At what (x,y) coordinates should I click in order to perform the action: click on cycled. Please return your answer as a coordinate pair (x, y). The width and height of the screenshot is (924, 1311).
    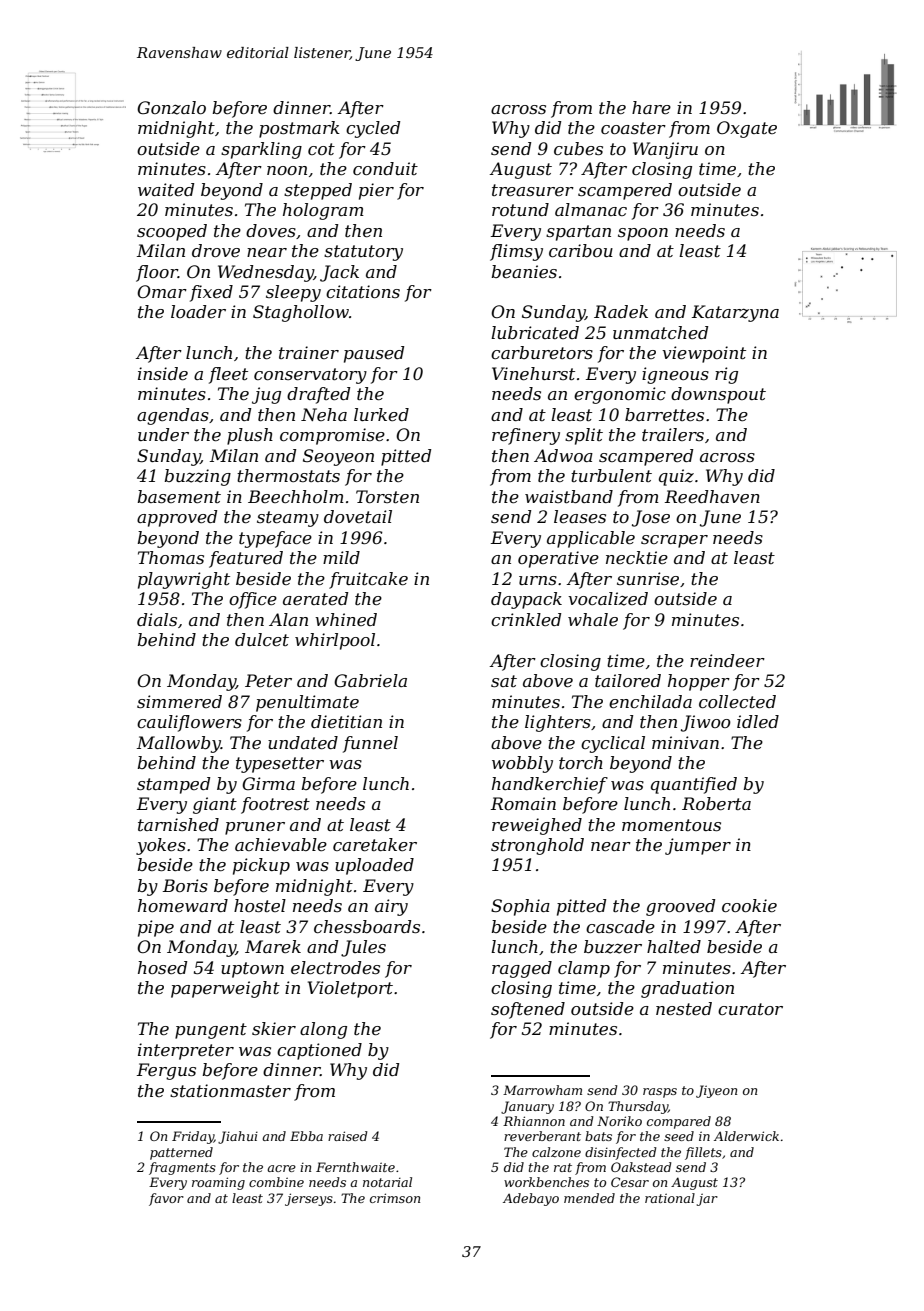
    Looking at the image, I should click on (373, 129).
